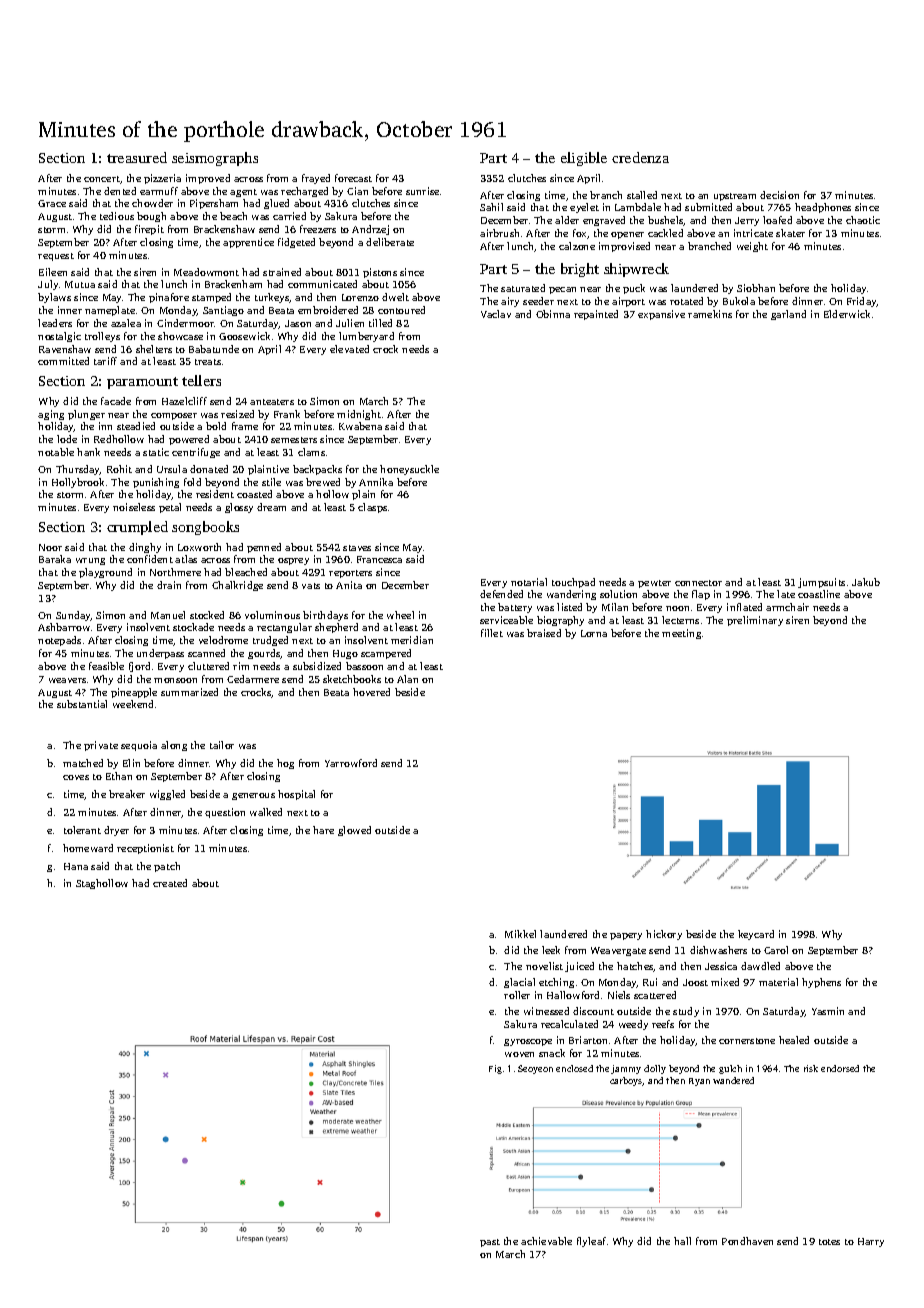 The image size is (924, 1308). Describe the element at coordinates (168, 615) in the screenshot. I see `Manuel` at that location.
